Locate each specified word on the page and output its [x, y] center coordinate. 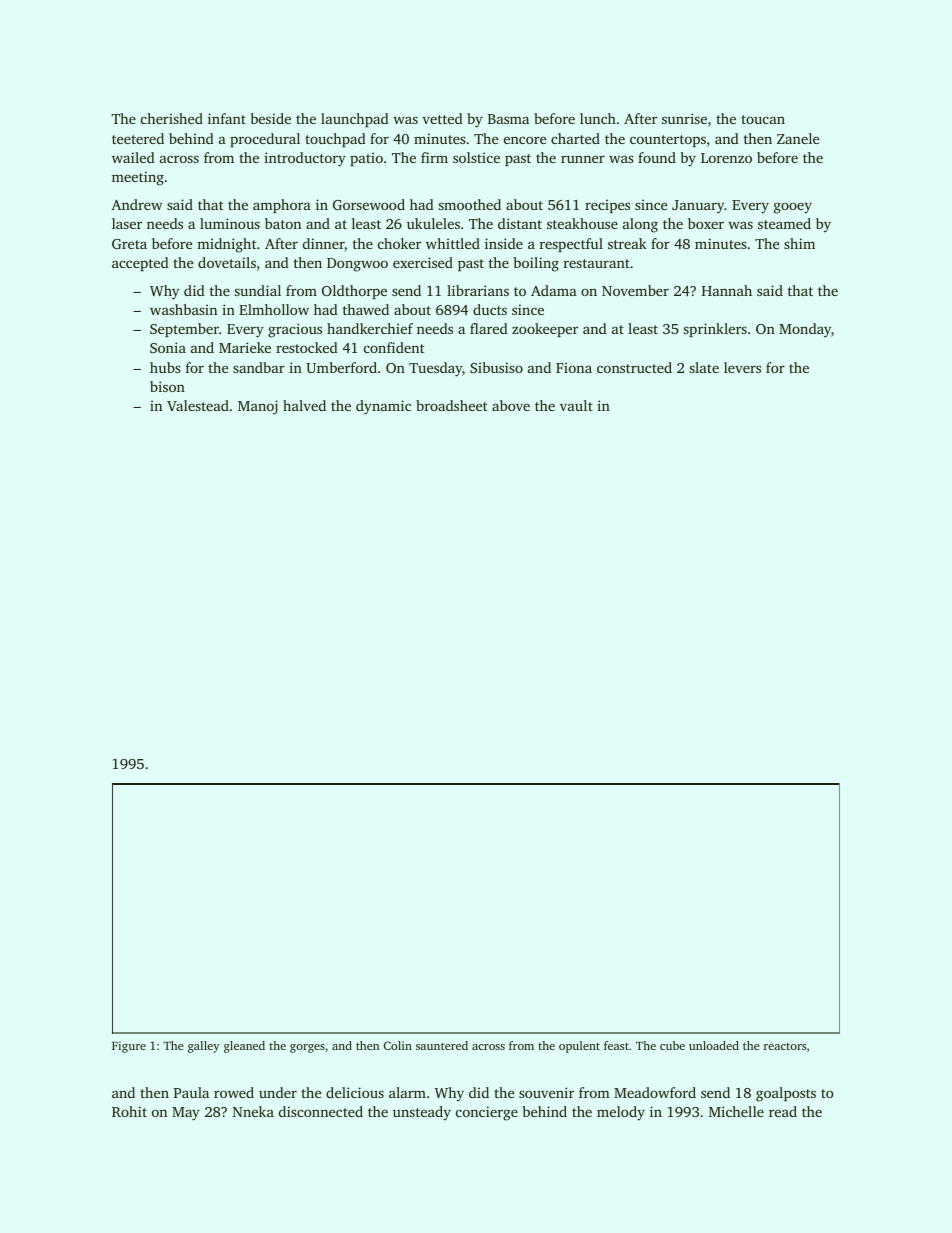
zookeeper [545, 330]
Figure [129, 1047]
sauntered [442, 1045]
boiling [536, 264]
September [184, 330]
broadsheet [452, 405]
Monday [805, 330]
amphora [282, 206]
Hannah [727, 290]
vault [576, 405]
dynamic [383, 407]
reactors [785, 1046]
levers [742, 367]
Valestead [198, 405]
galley [204, 1047]
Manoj [258, 407]
